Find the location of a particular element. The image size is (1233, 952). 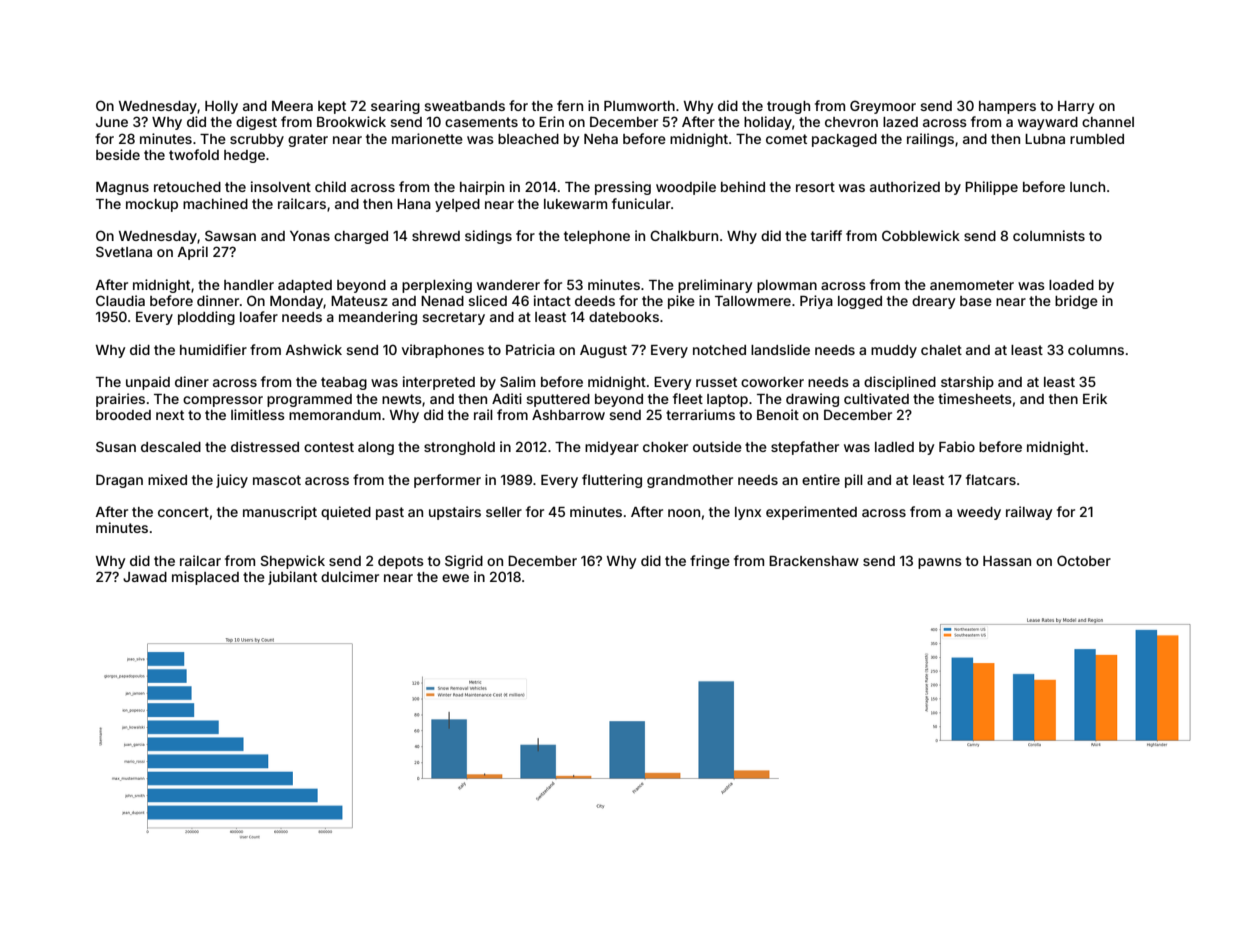

searing is located at coordinates (395, 107).
